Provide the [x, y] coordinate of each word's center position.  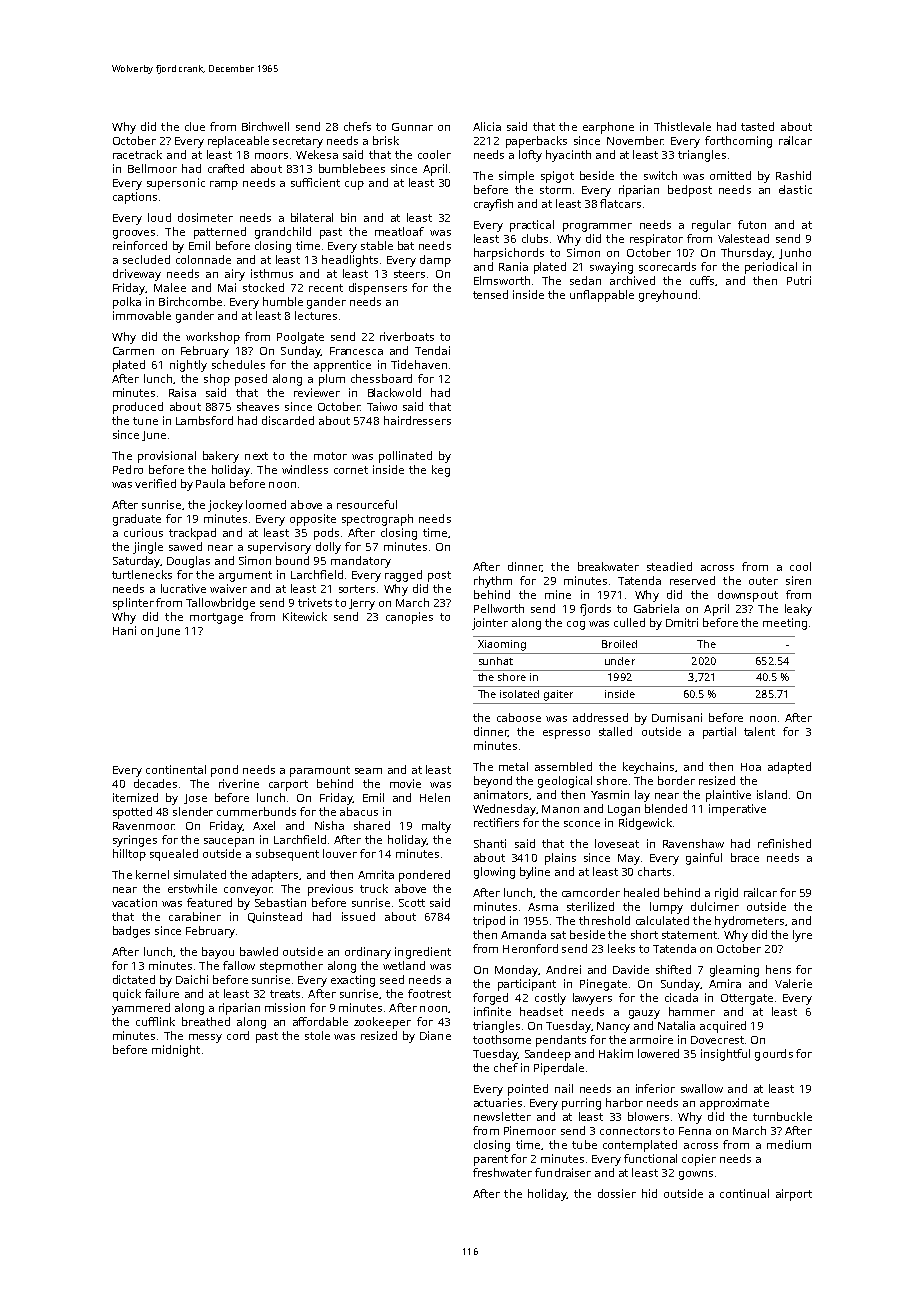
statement [689, 935]
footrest [429, 993]
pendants [561, 1041]
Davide [631, 969]
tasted [757, 126]
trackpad [192, 534]
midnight [176, 1051]
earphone [608, 128]
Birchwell [265, 126]
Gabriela [656, 608]
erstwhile [192, 888]
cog [576, 625]
